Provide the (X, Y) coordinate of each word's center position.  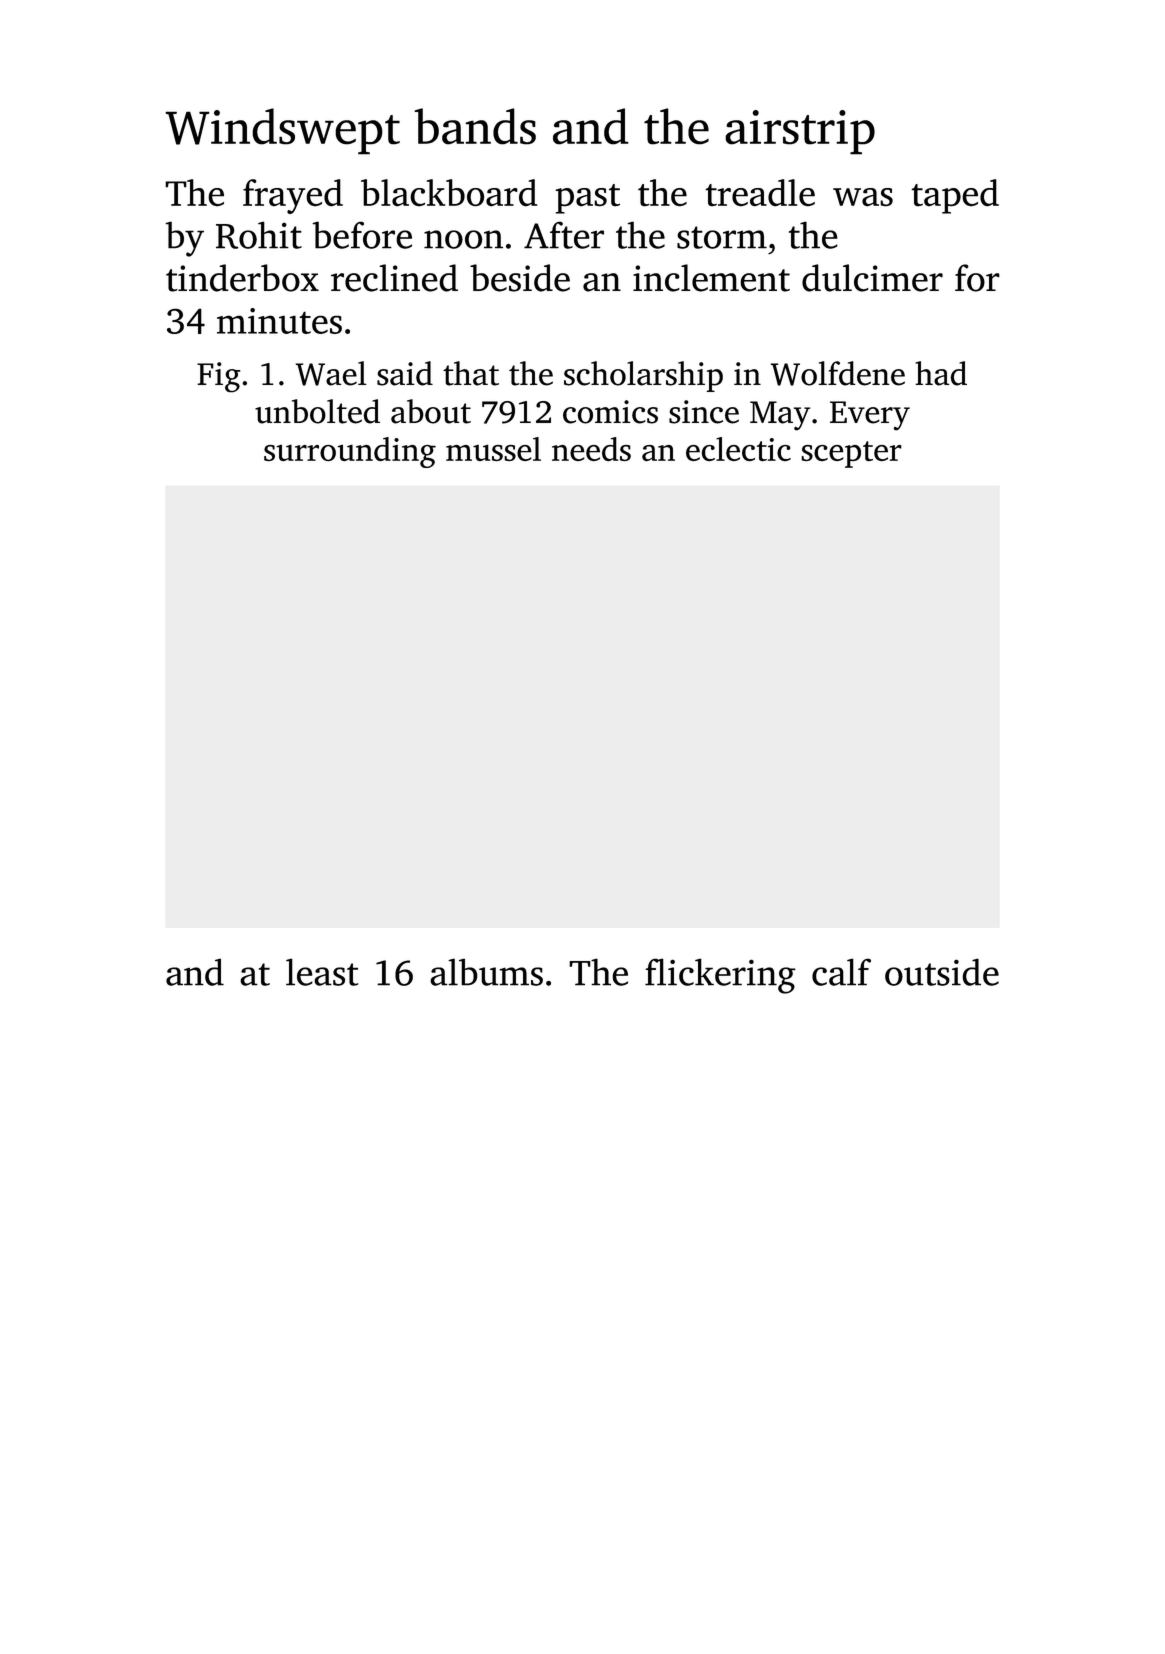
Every (870, 416)
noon (463, 239)
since (704, 412)
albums (486, 972)
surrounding (350, 452)
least (322, 972)
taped (955, 196)
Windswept (282, 131)
